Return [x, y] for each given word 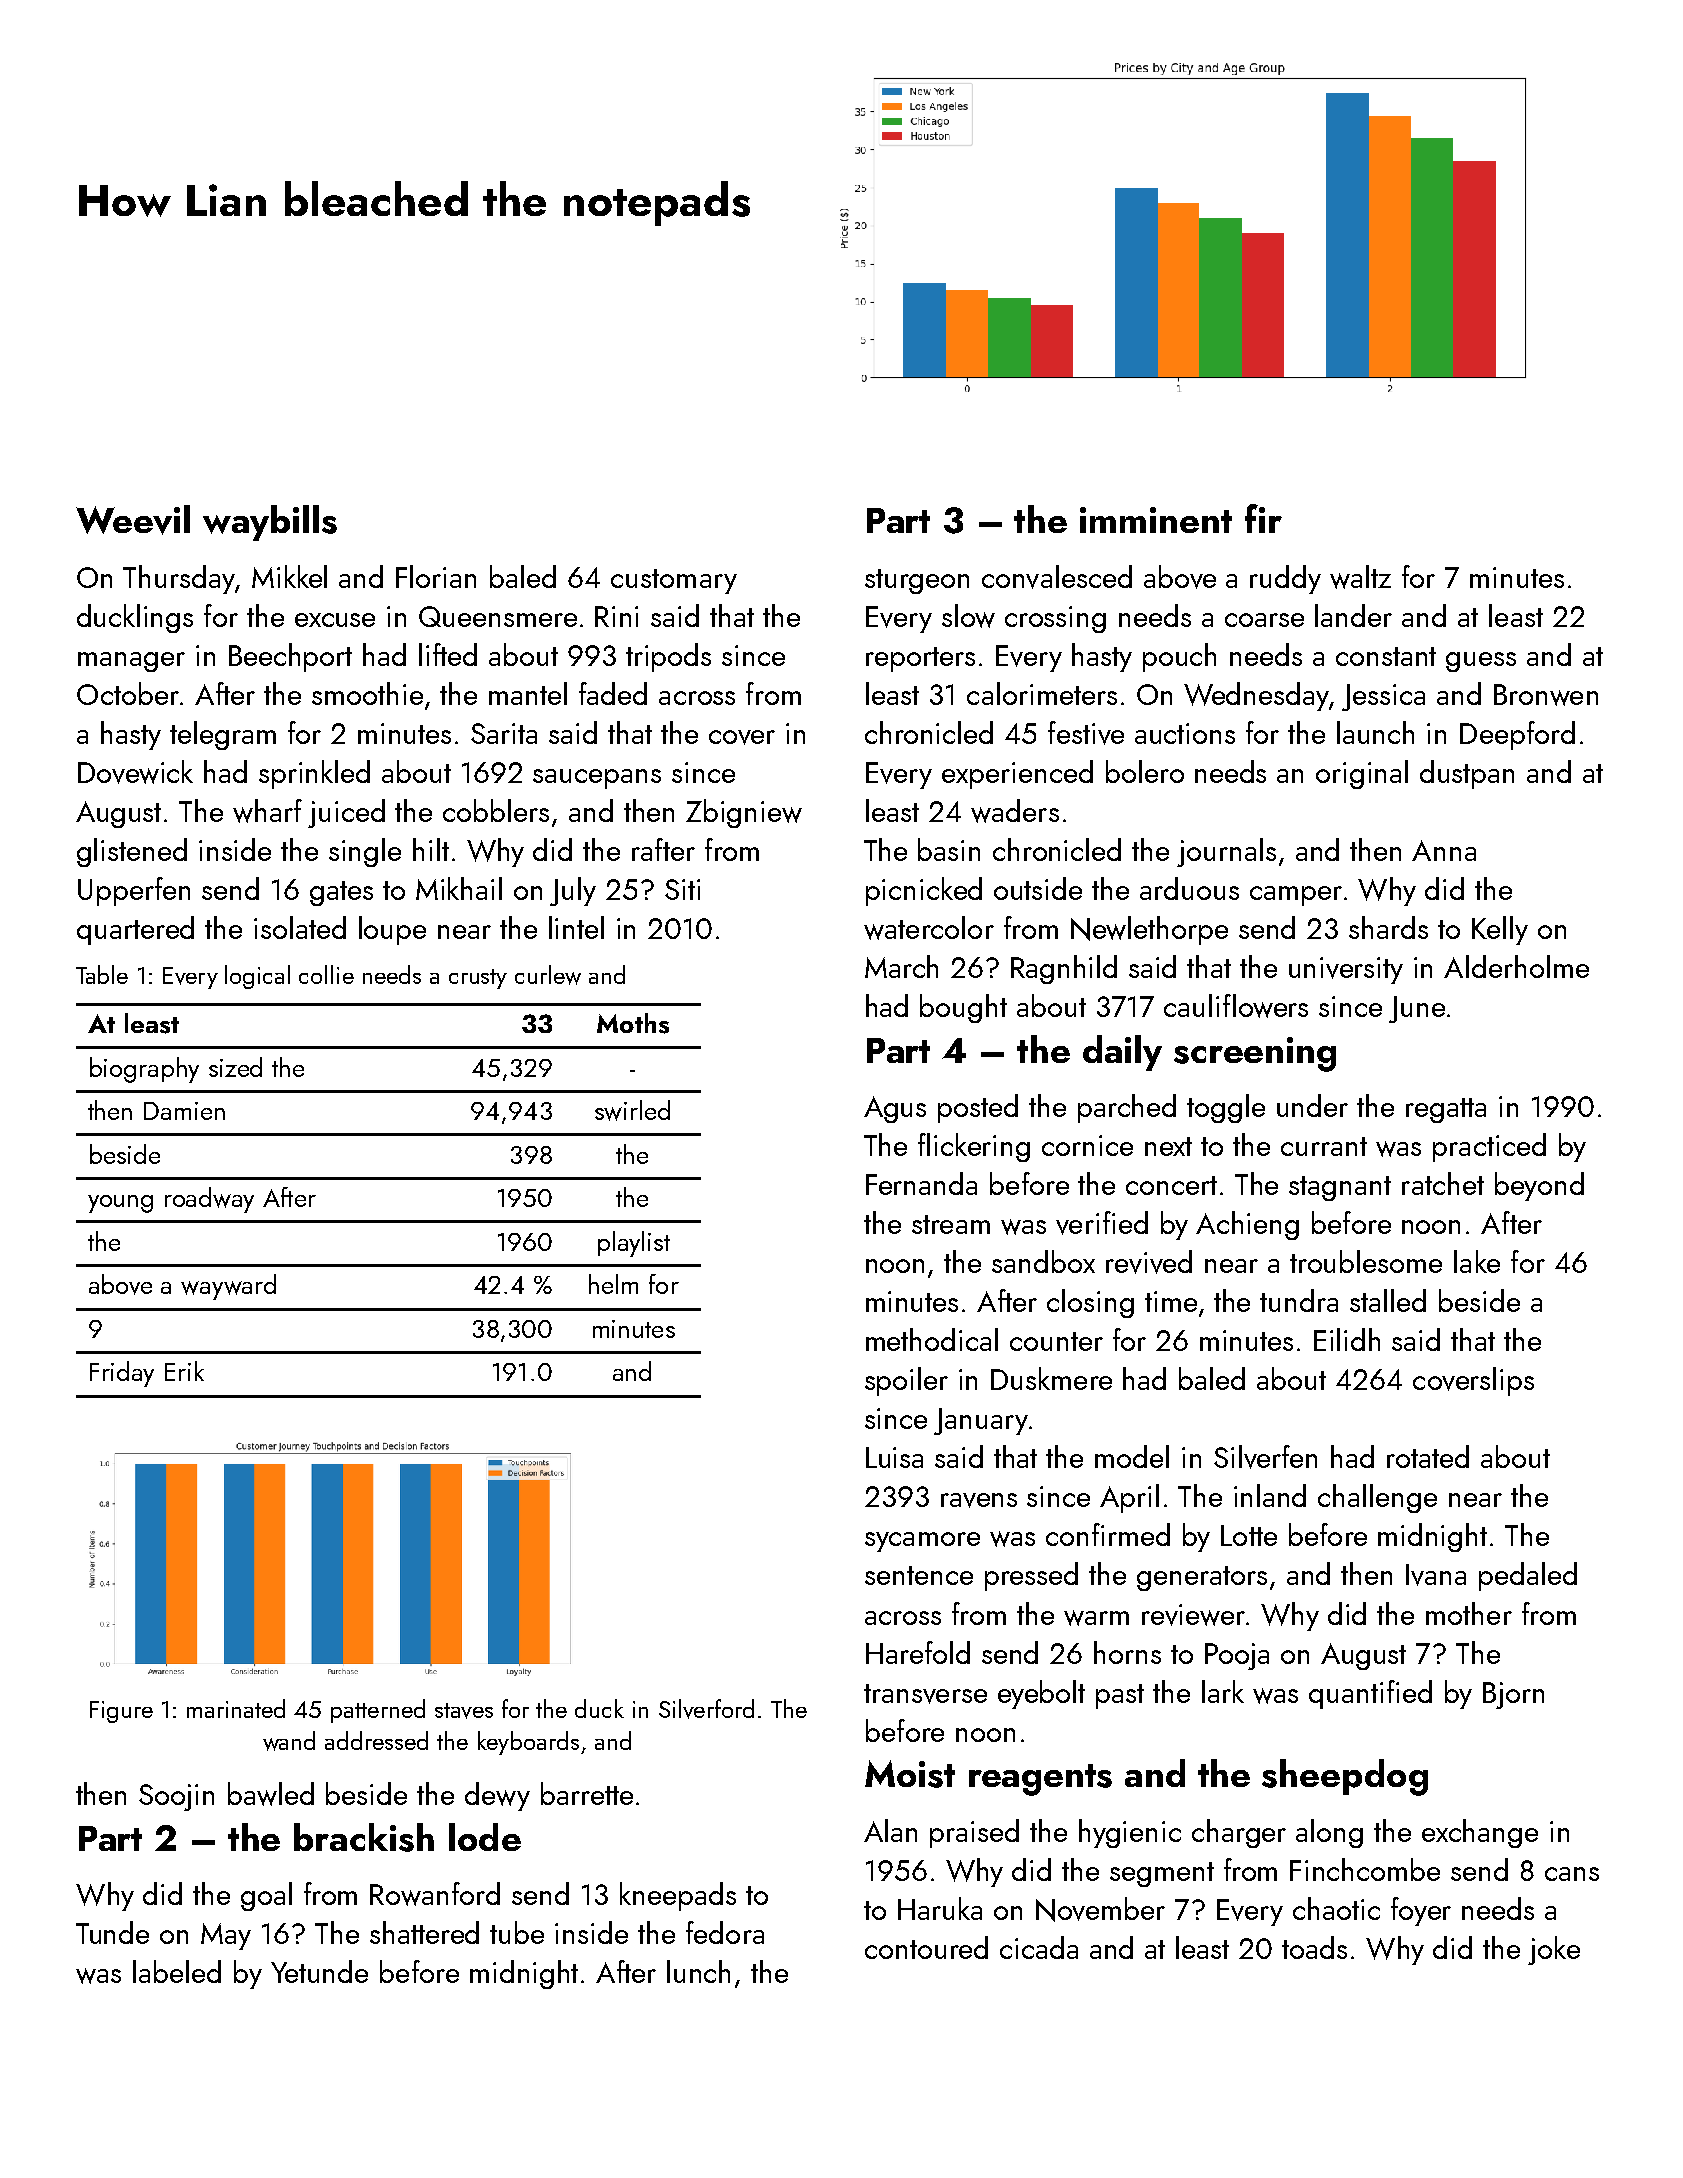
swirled [632, 1110]
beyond [1539, 1186]
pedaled [1528, 1576]
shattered [424, 1932]
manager [131, 662]
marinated [236, 1708]
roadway [209, 1200]
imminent [1156, 520]
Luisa [894, 1457]
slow [968, 616]
